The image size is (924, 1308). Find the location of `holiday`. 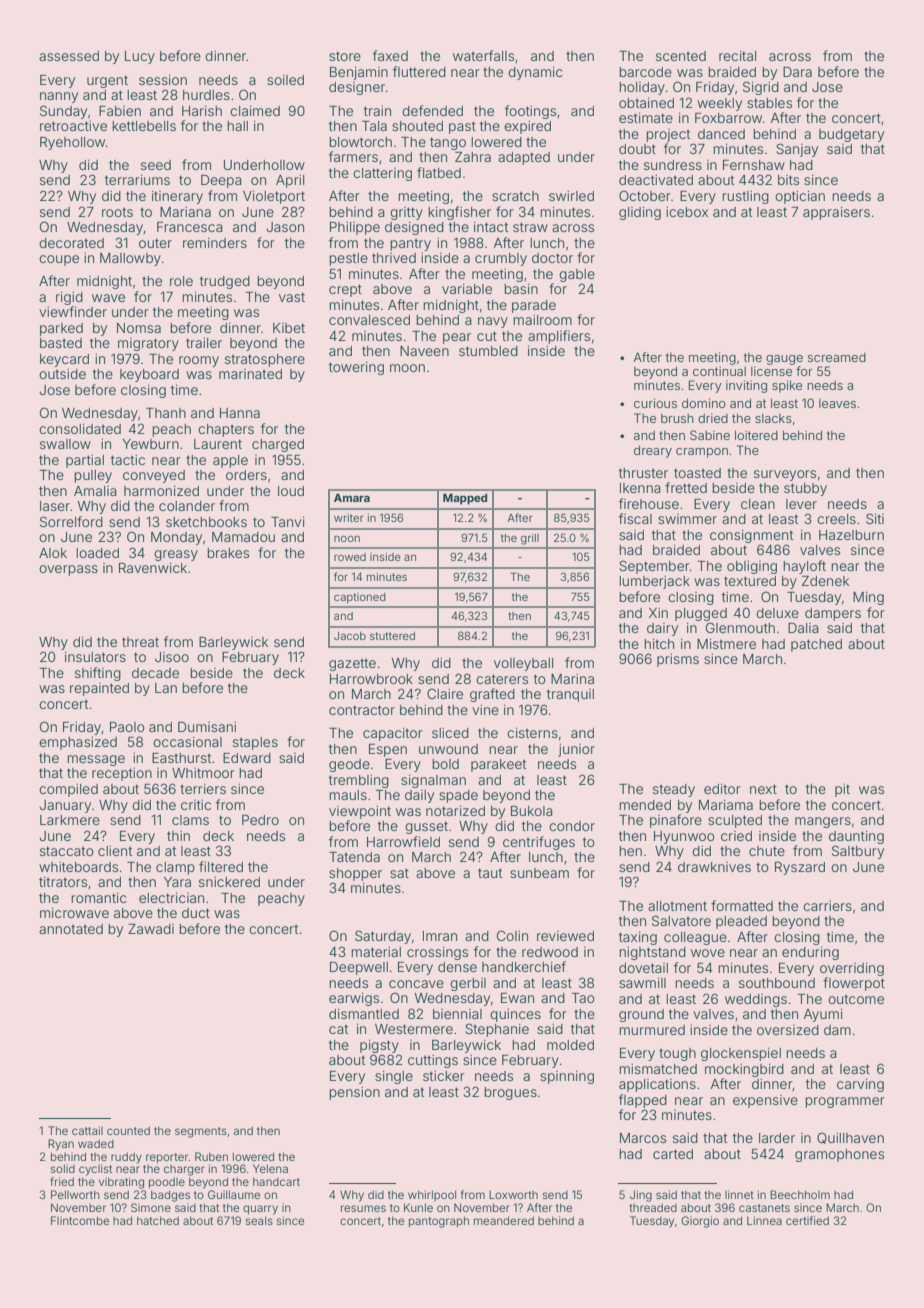

holiday is located at coordinates (642, 88).
